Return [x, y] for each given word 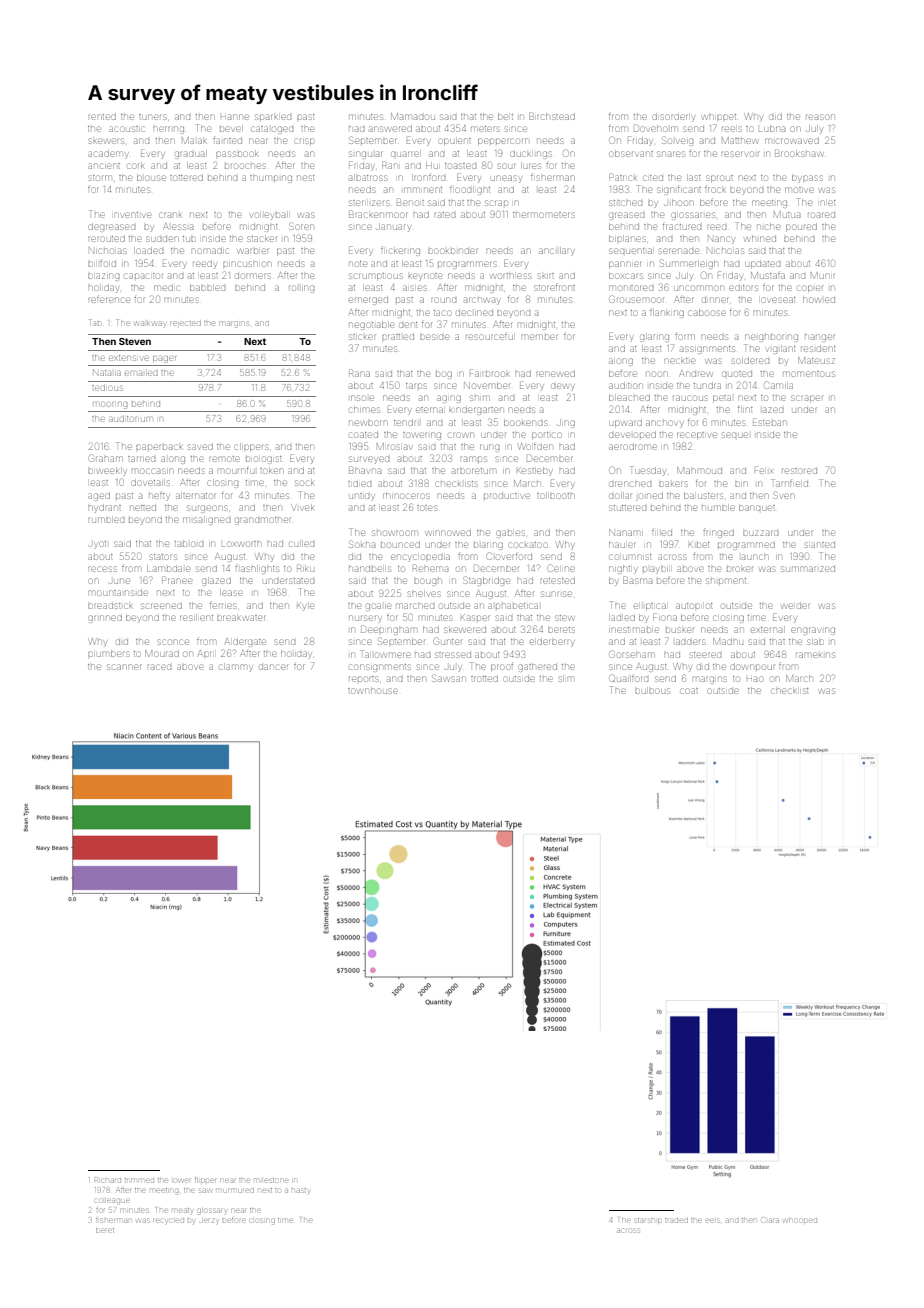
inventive [132, 215]
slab [815, 642]
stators [163, 557]
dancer [273, 667]
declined [474, 313]
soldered [750, 361]
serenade [679, 251]
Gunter [448, 641]
